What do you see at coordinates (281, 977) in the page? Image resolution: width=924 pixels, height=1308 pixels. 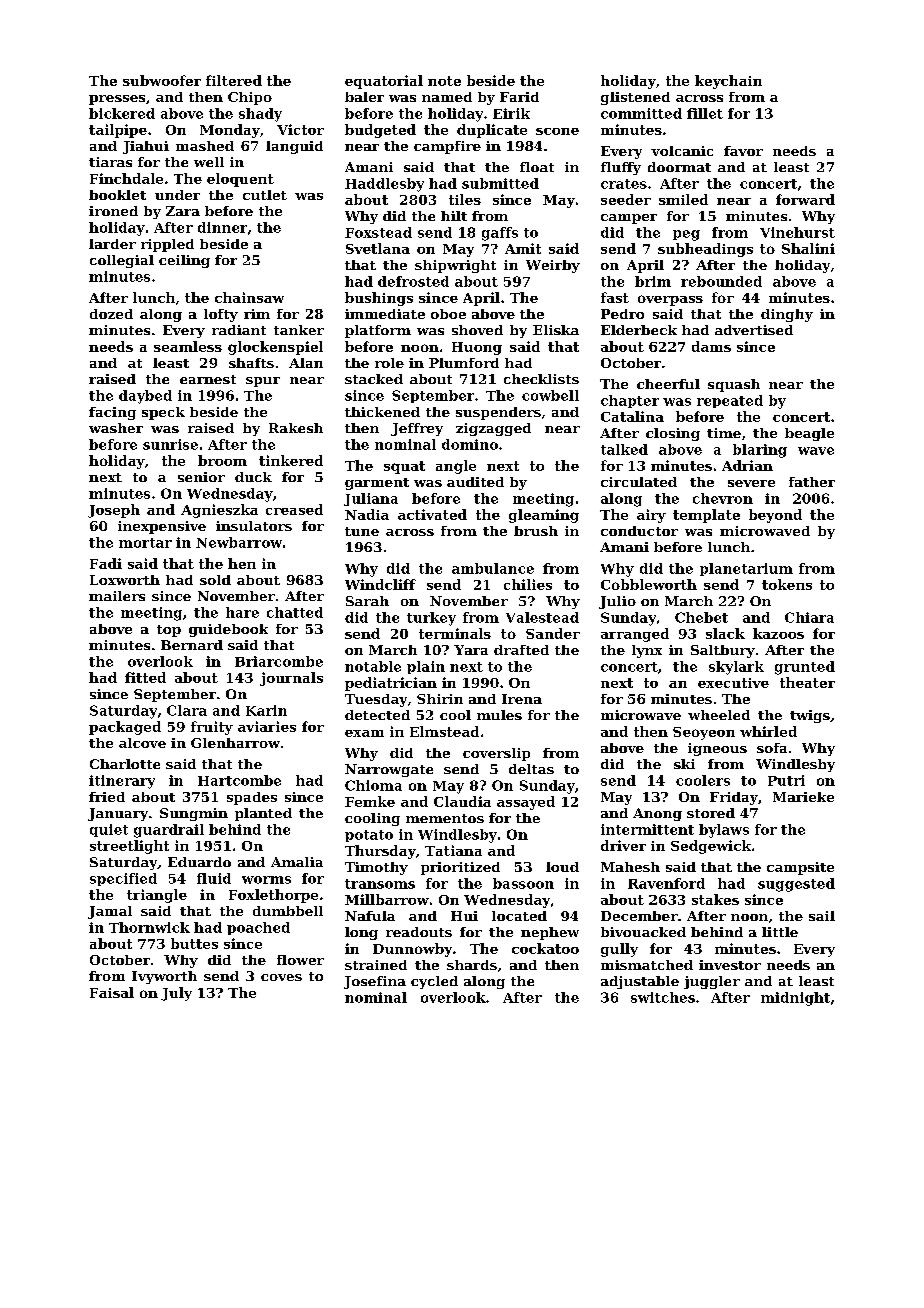 I see `coves` at bounding box center [281, 977].
